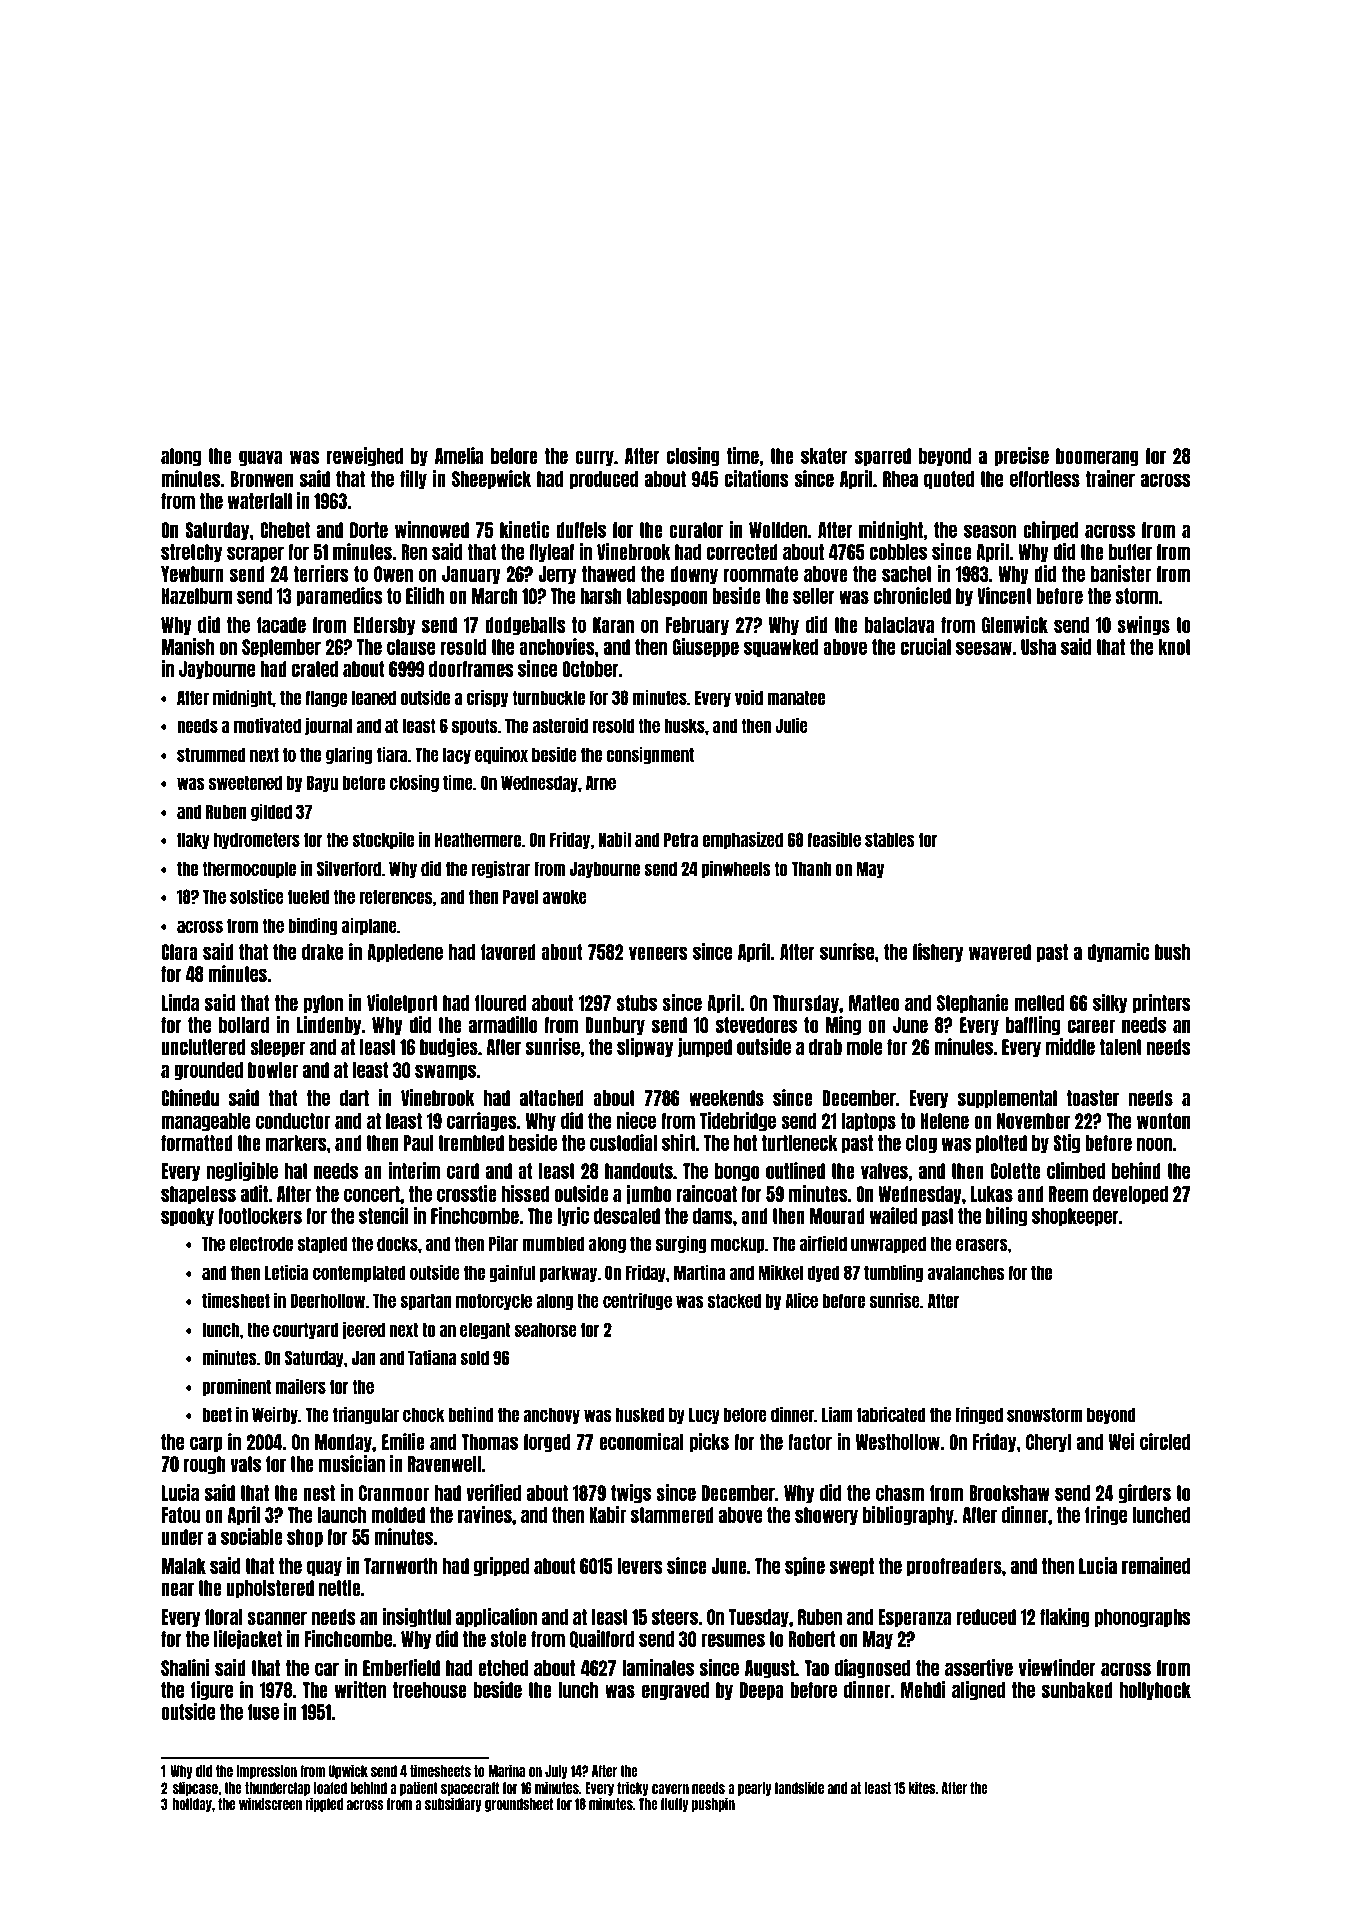 The height and width of the screenshot is (1912, 1352). Describe the element at coordinates (374, 697) in the screenshot. I see `leaned` at that location.
